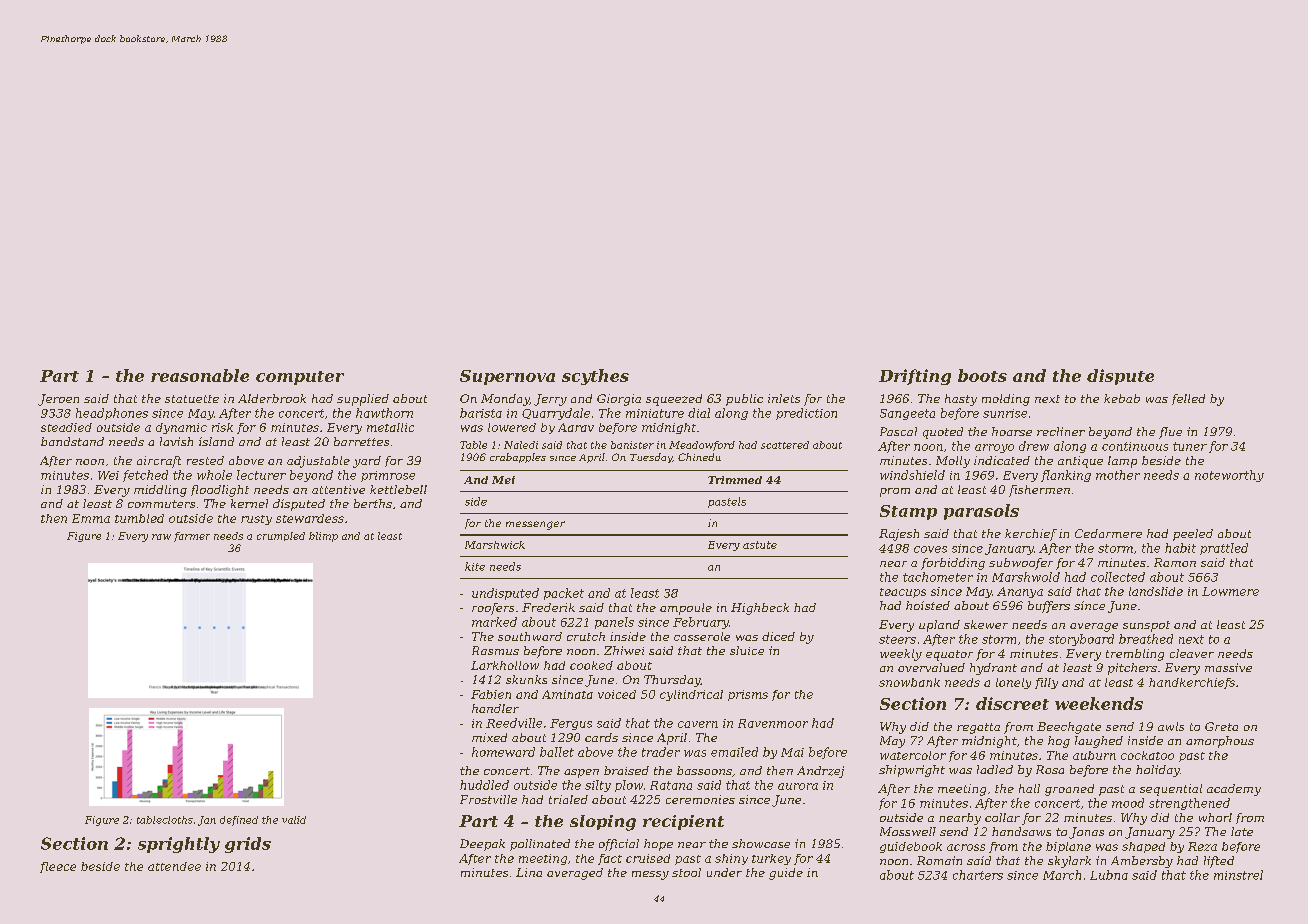  What do you see at coordinates (915, 377) in the image?
I see `Drifting` at bounding box center [915, 377].
